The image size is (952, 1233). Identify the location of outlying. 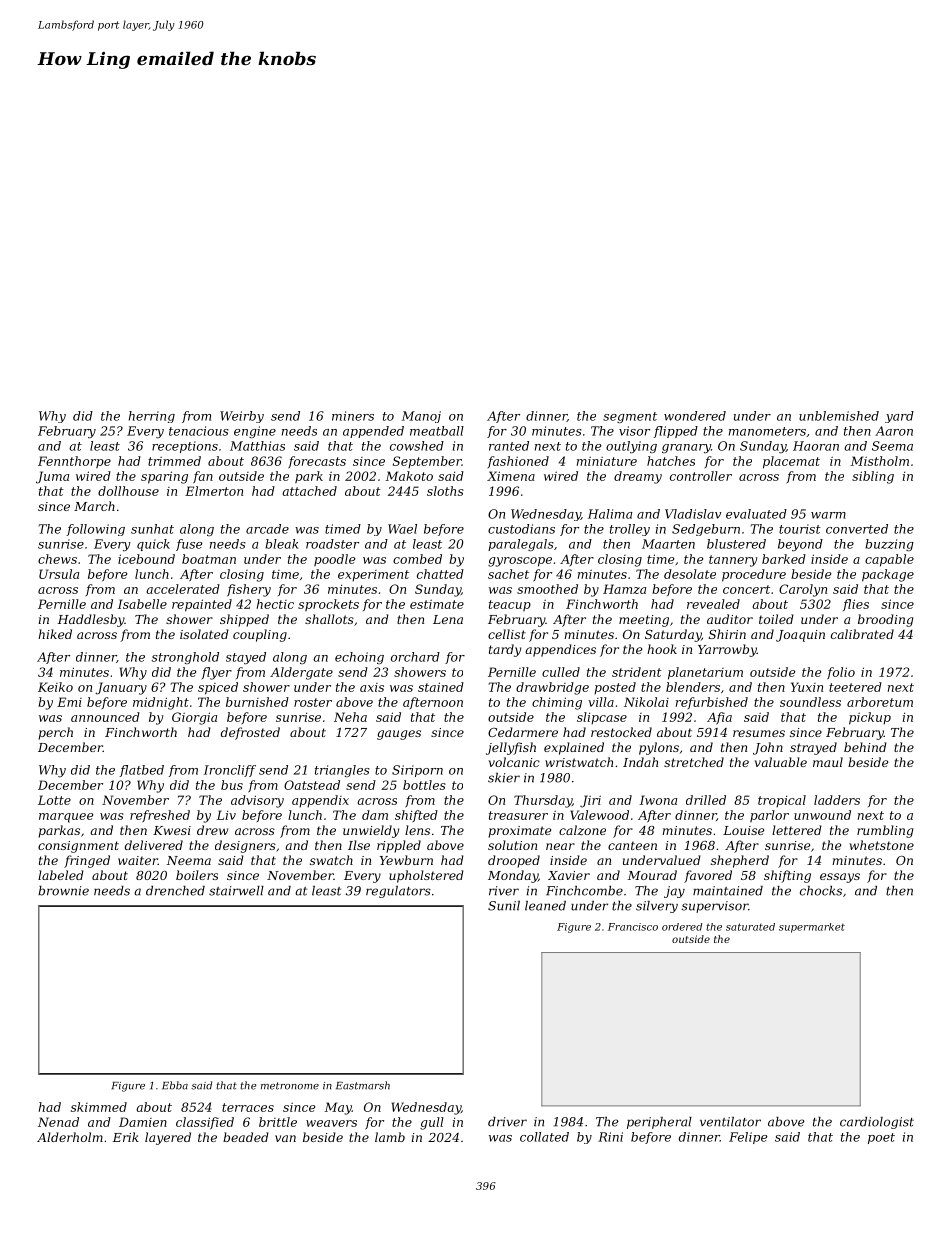
(631, 447).
